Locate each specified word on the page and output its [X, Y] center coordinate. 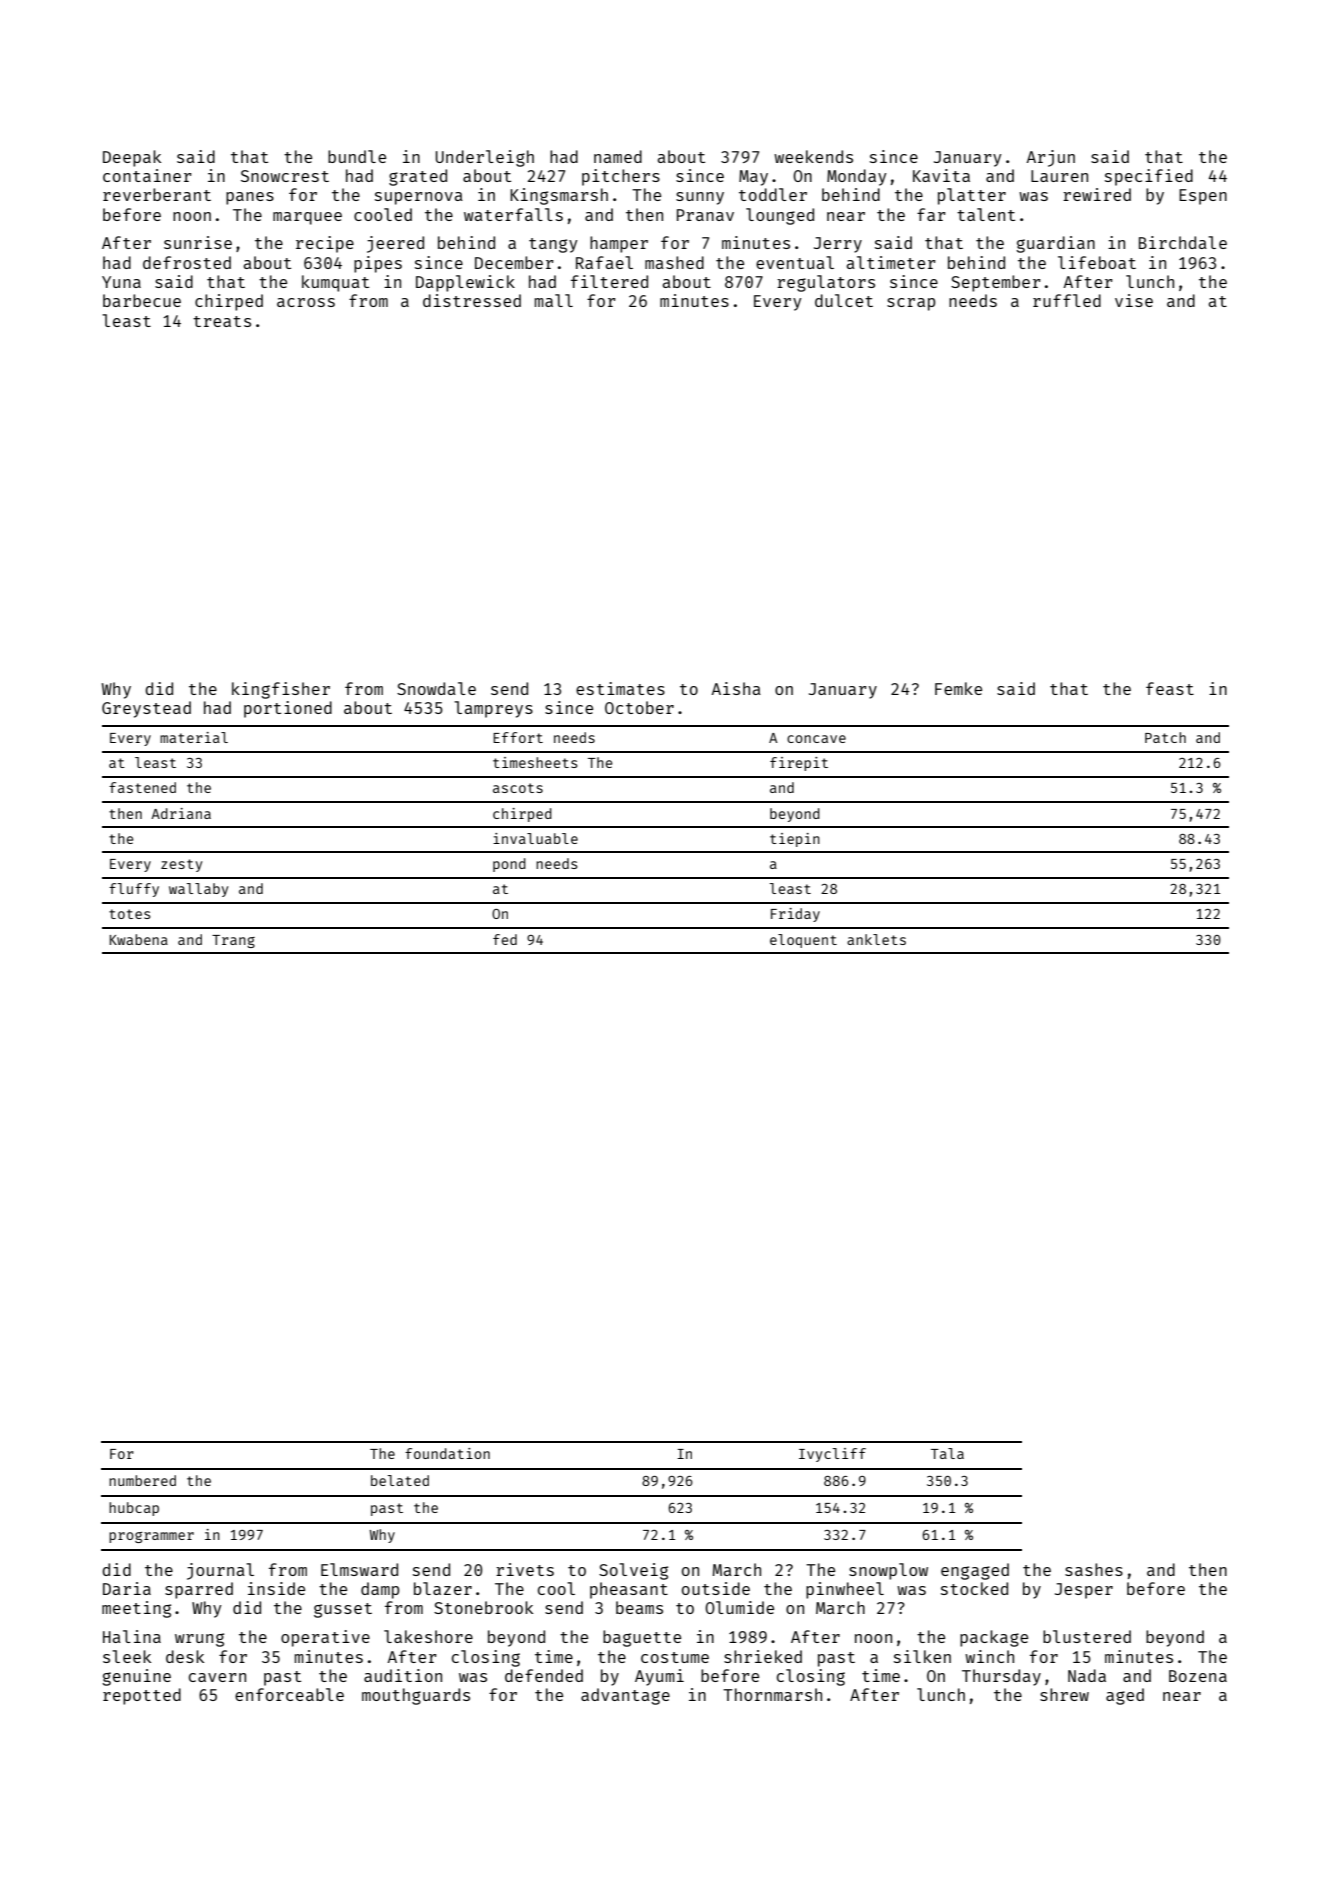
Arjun [1050, 158]
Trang [233, 941]
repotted [142, 1696]
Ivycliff [832, 1455]
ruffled [1067, 300]
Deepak [132, 158]
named [618, 156]
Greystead [146, 709]
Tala [947, 1453]
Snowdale [436, 688]
